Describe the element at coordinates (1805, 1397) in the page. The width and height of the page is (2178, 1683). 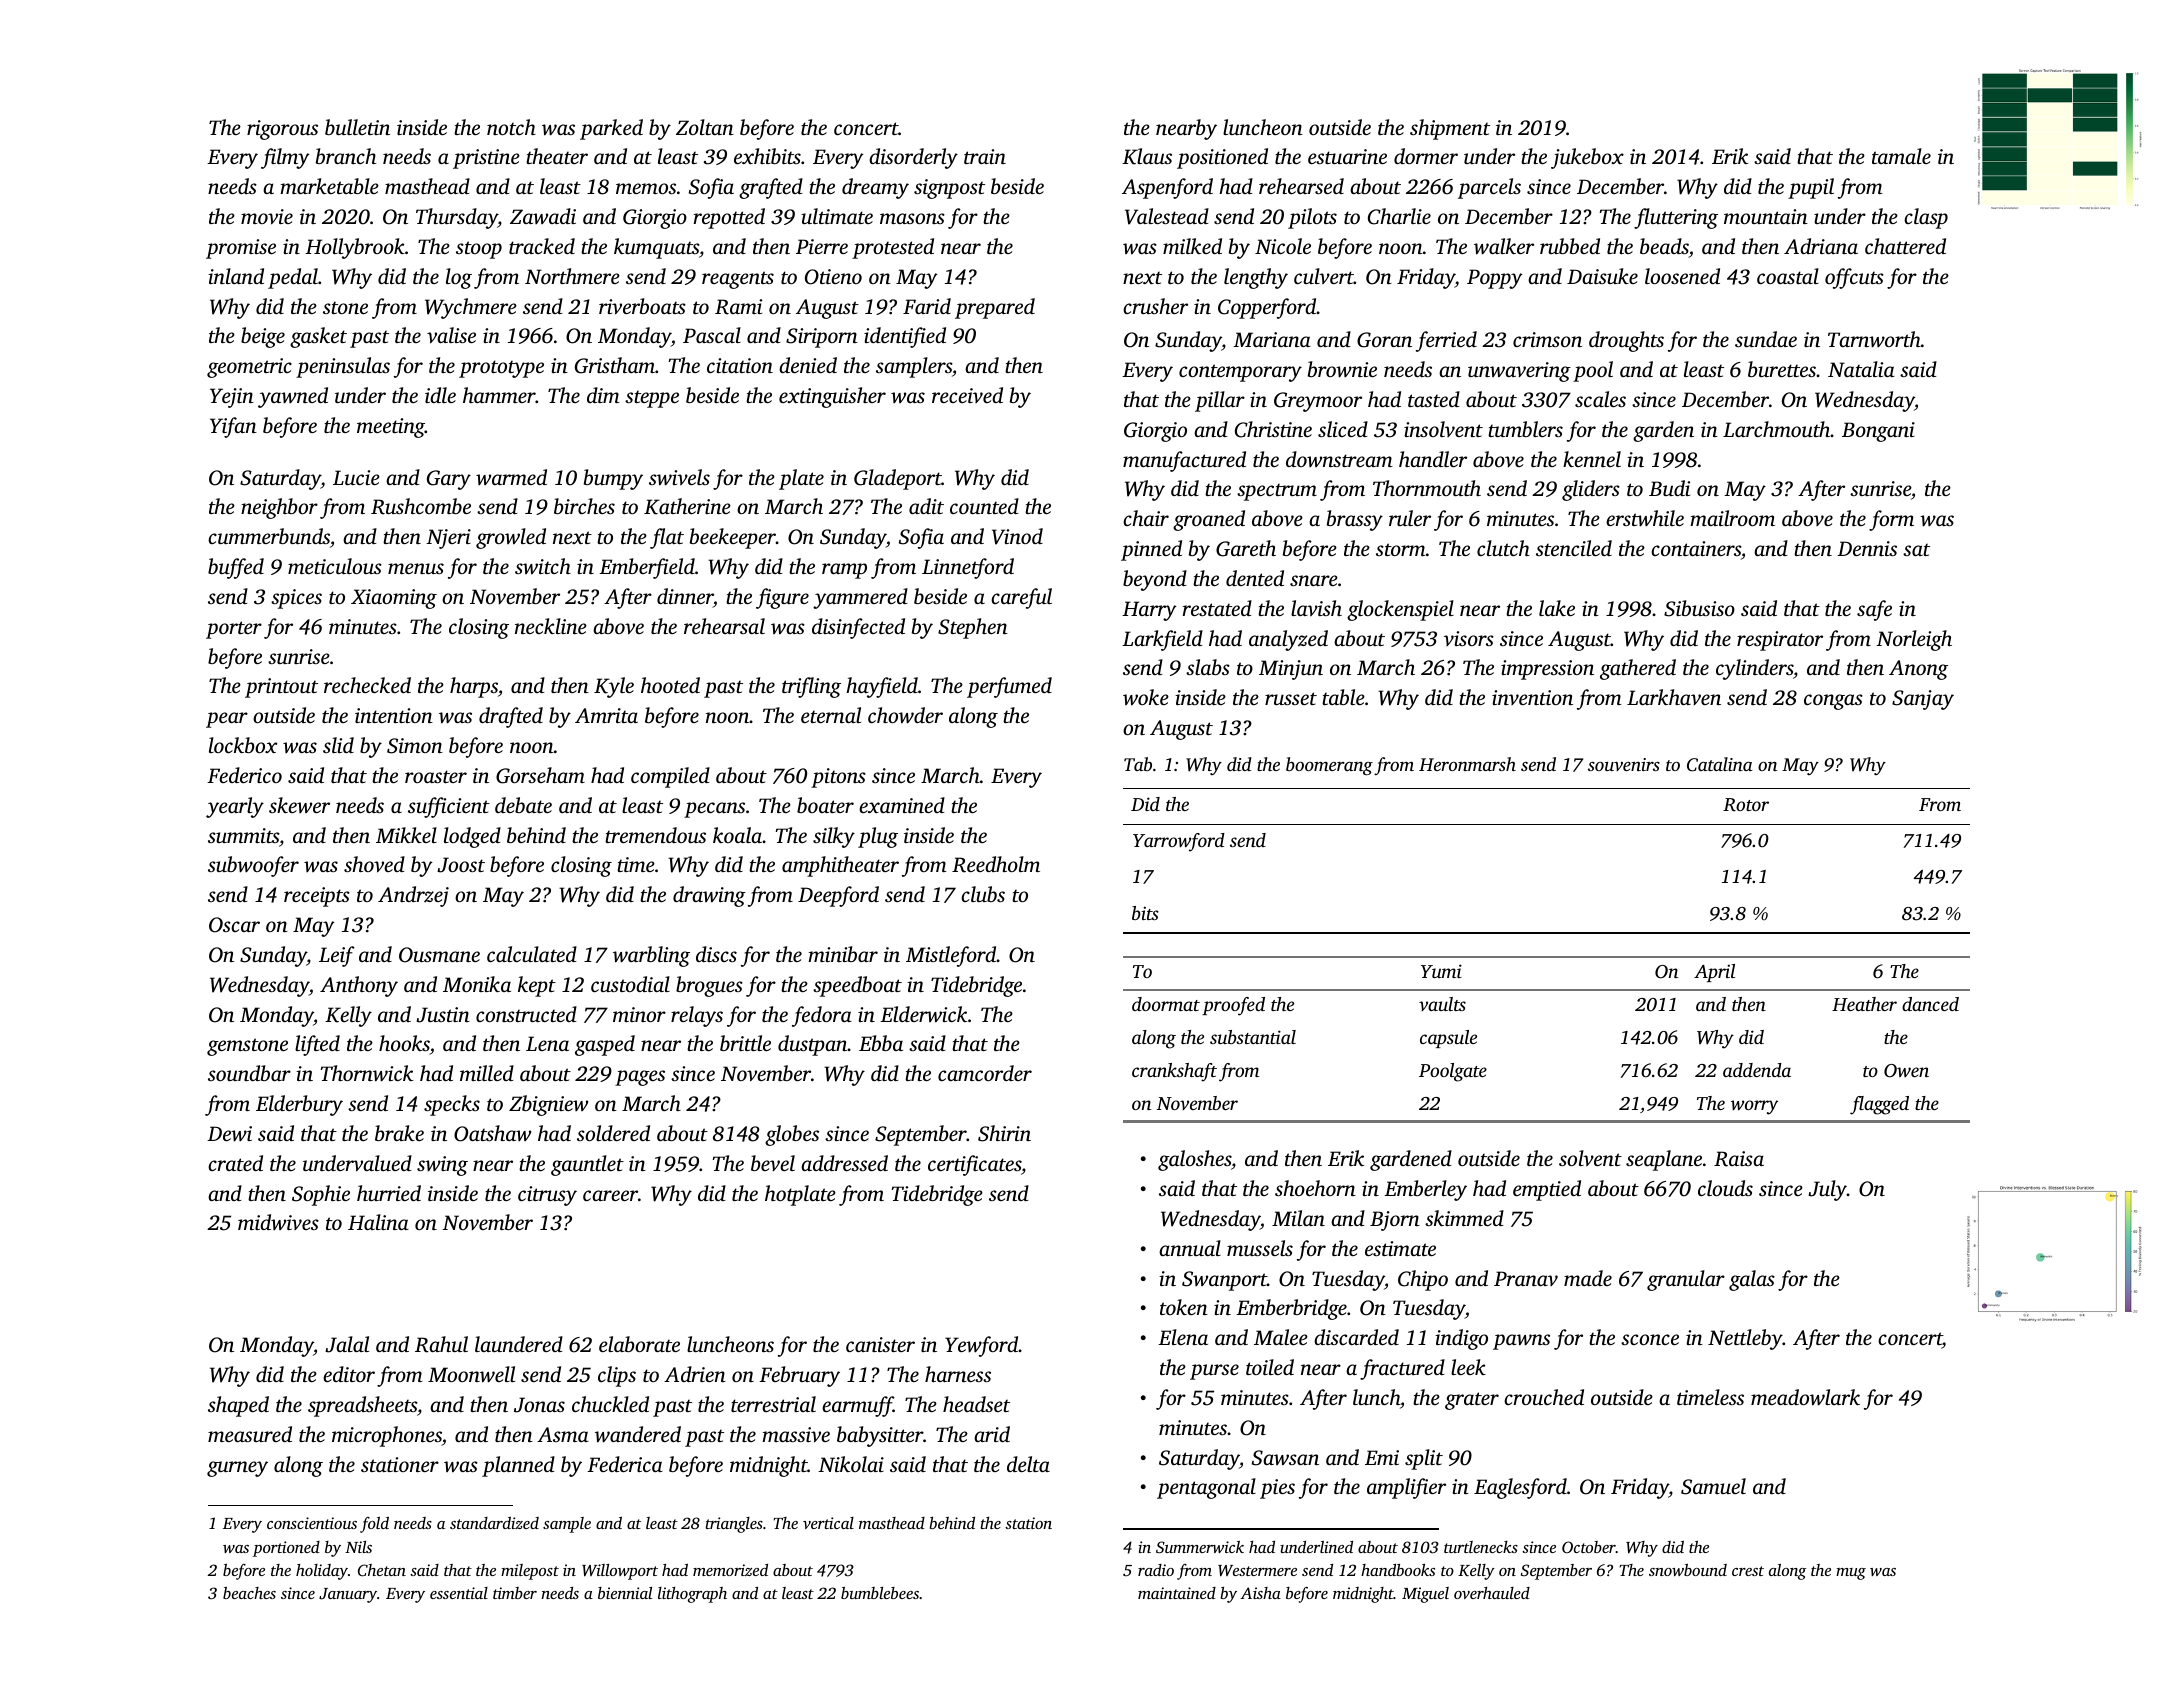
I see `meadowlark` at that location.
